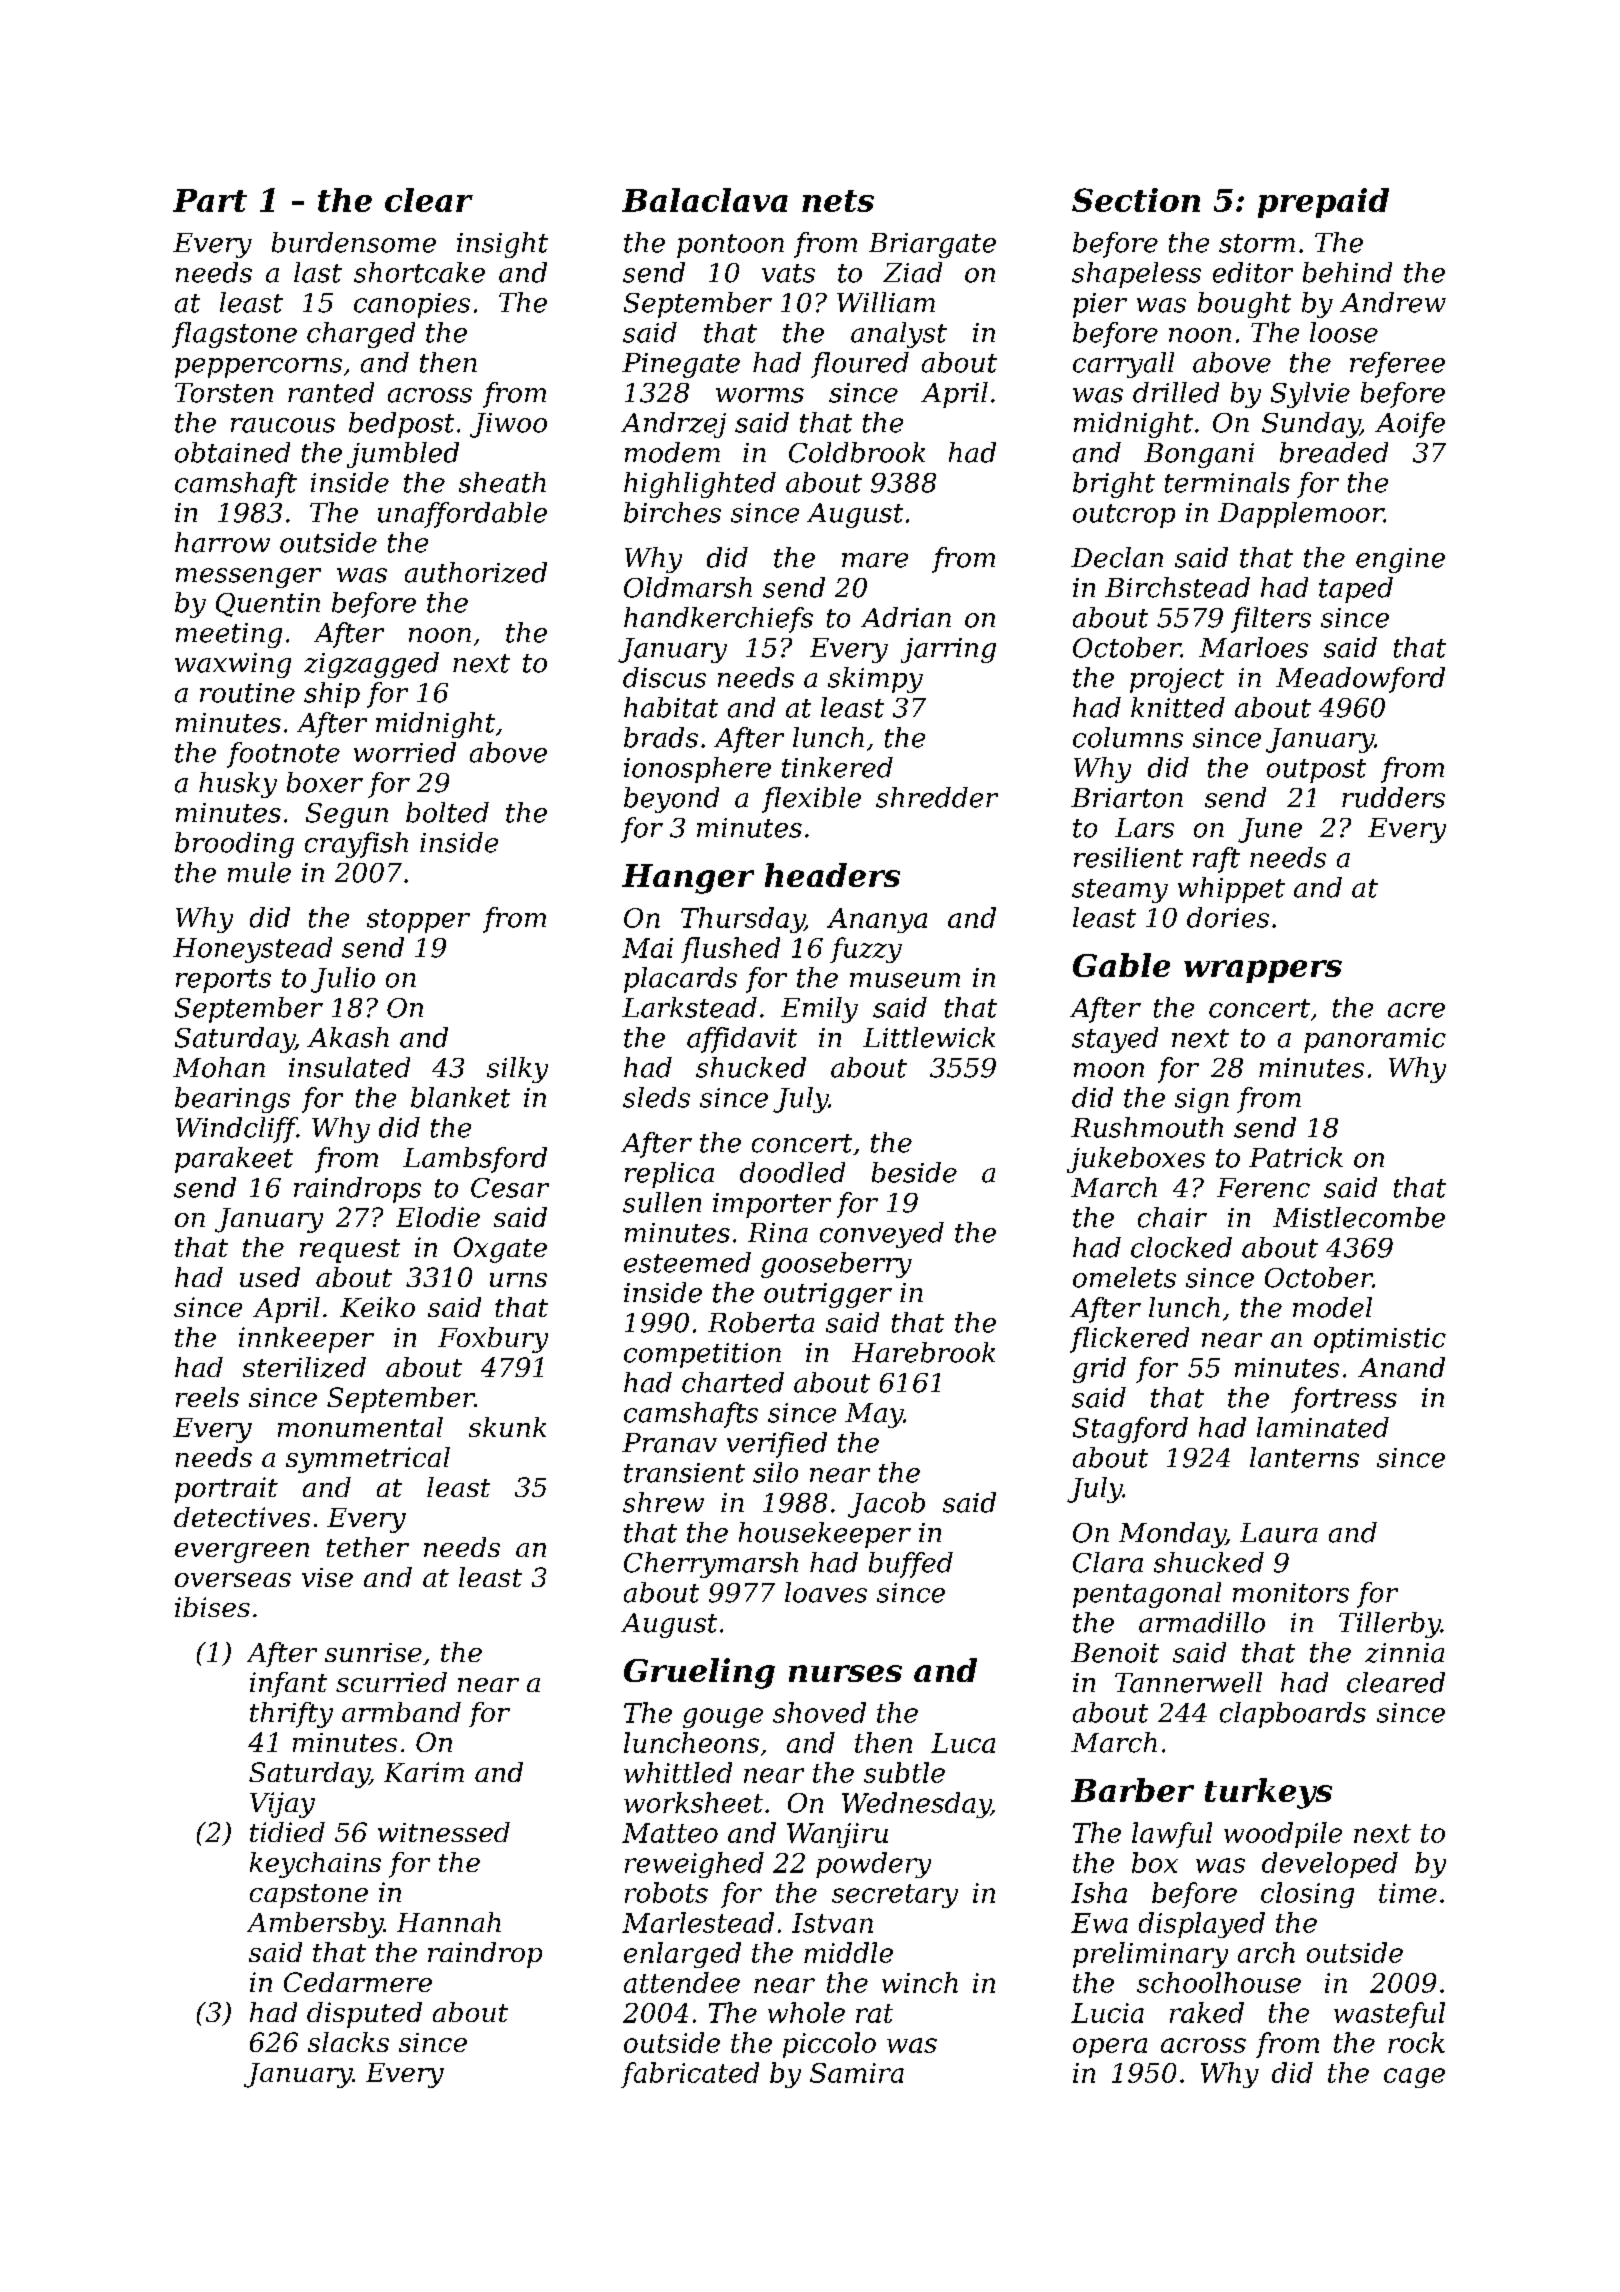 The image size is (1620, 2292). I want to click on meeting, so click(229, 635).
